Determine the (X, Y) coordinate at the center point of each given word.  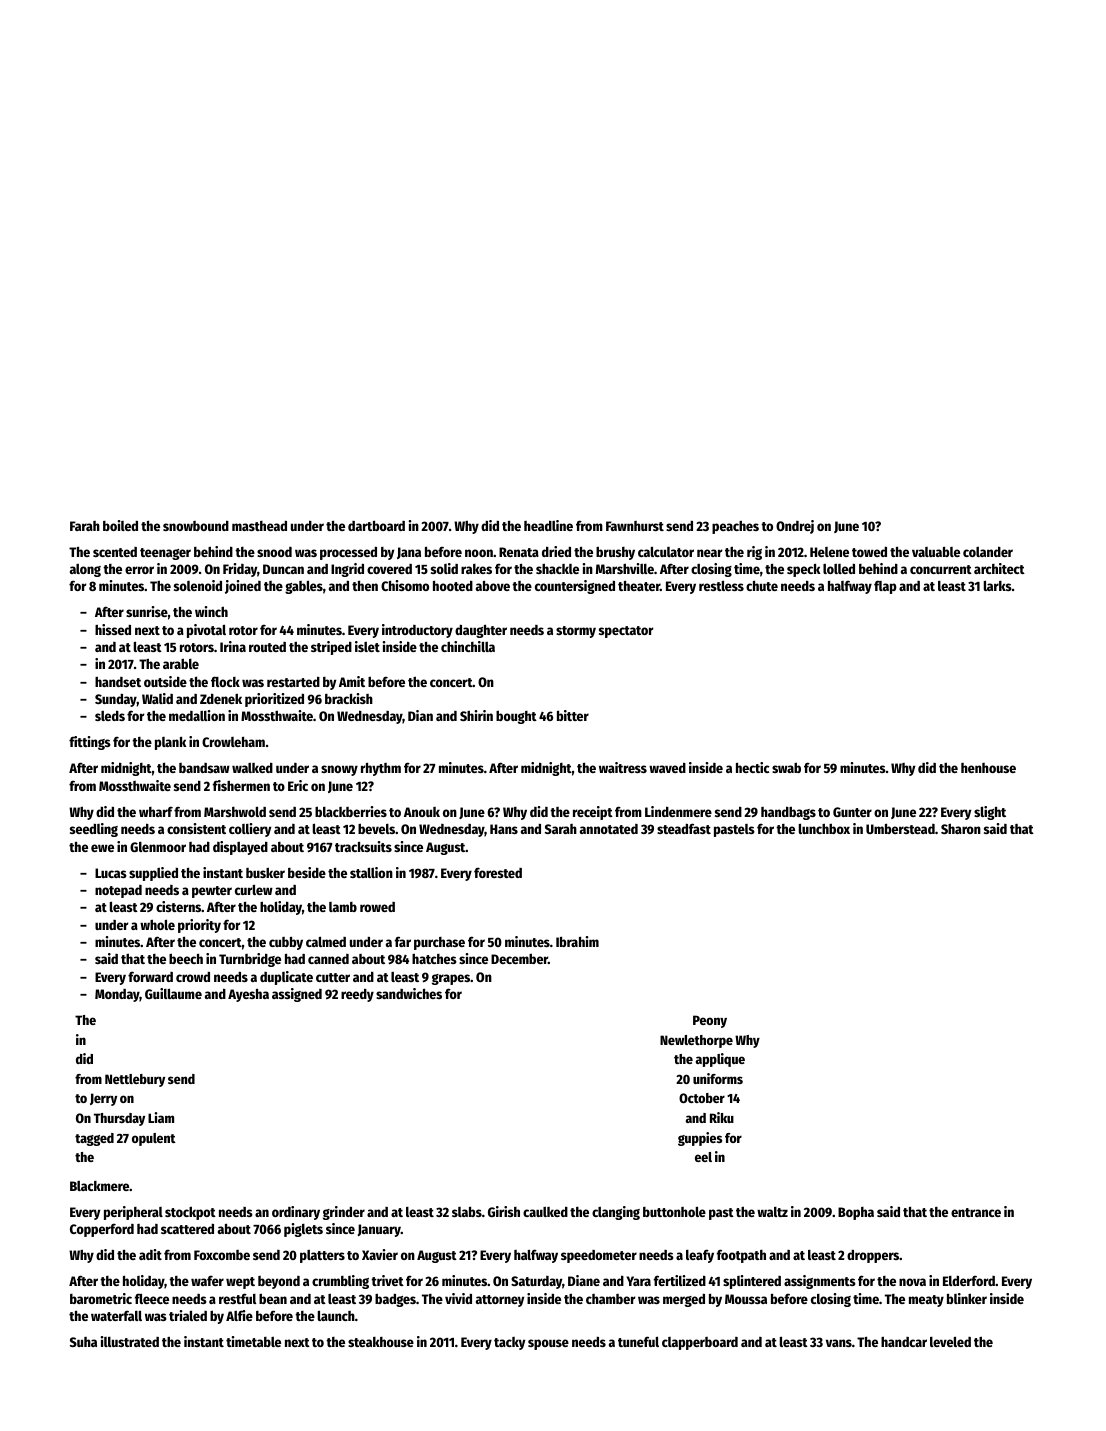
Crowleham (233, 742)
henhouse (988, 768)
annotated (609, 829)
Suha (83, 1342)
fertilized (680, 1280)
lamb (343, 907)
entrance (976, 1212)
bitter (573, 715)
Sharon (961, 829)
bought (516, 717)
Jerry (103, 1099)
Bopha (856, 1213)
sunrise (147, 611)
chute (762, 586)
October (702, 1098)
